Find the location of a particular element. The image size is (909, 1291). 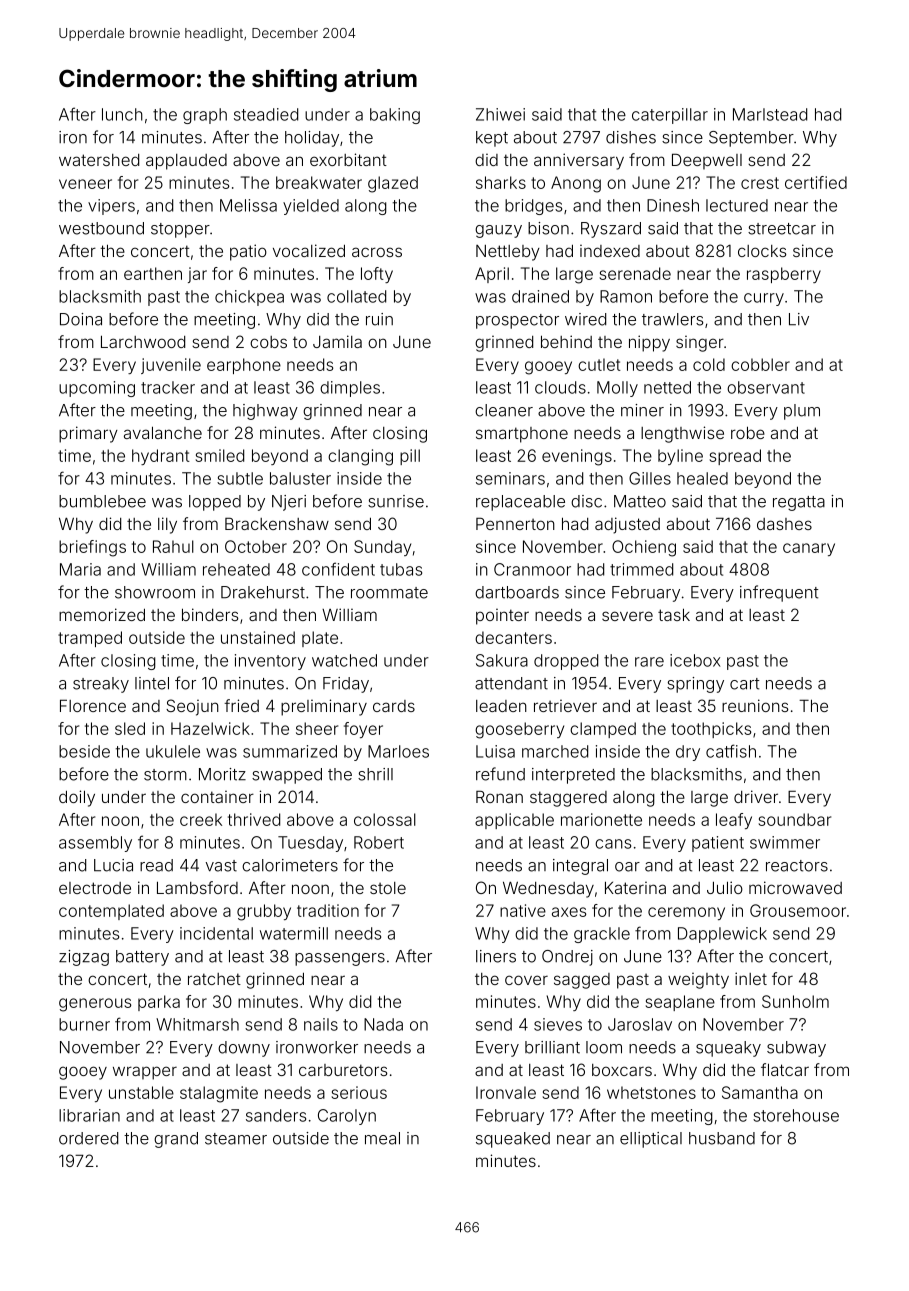

librarian is located at coordinates (89, 1115).
